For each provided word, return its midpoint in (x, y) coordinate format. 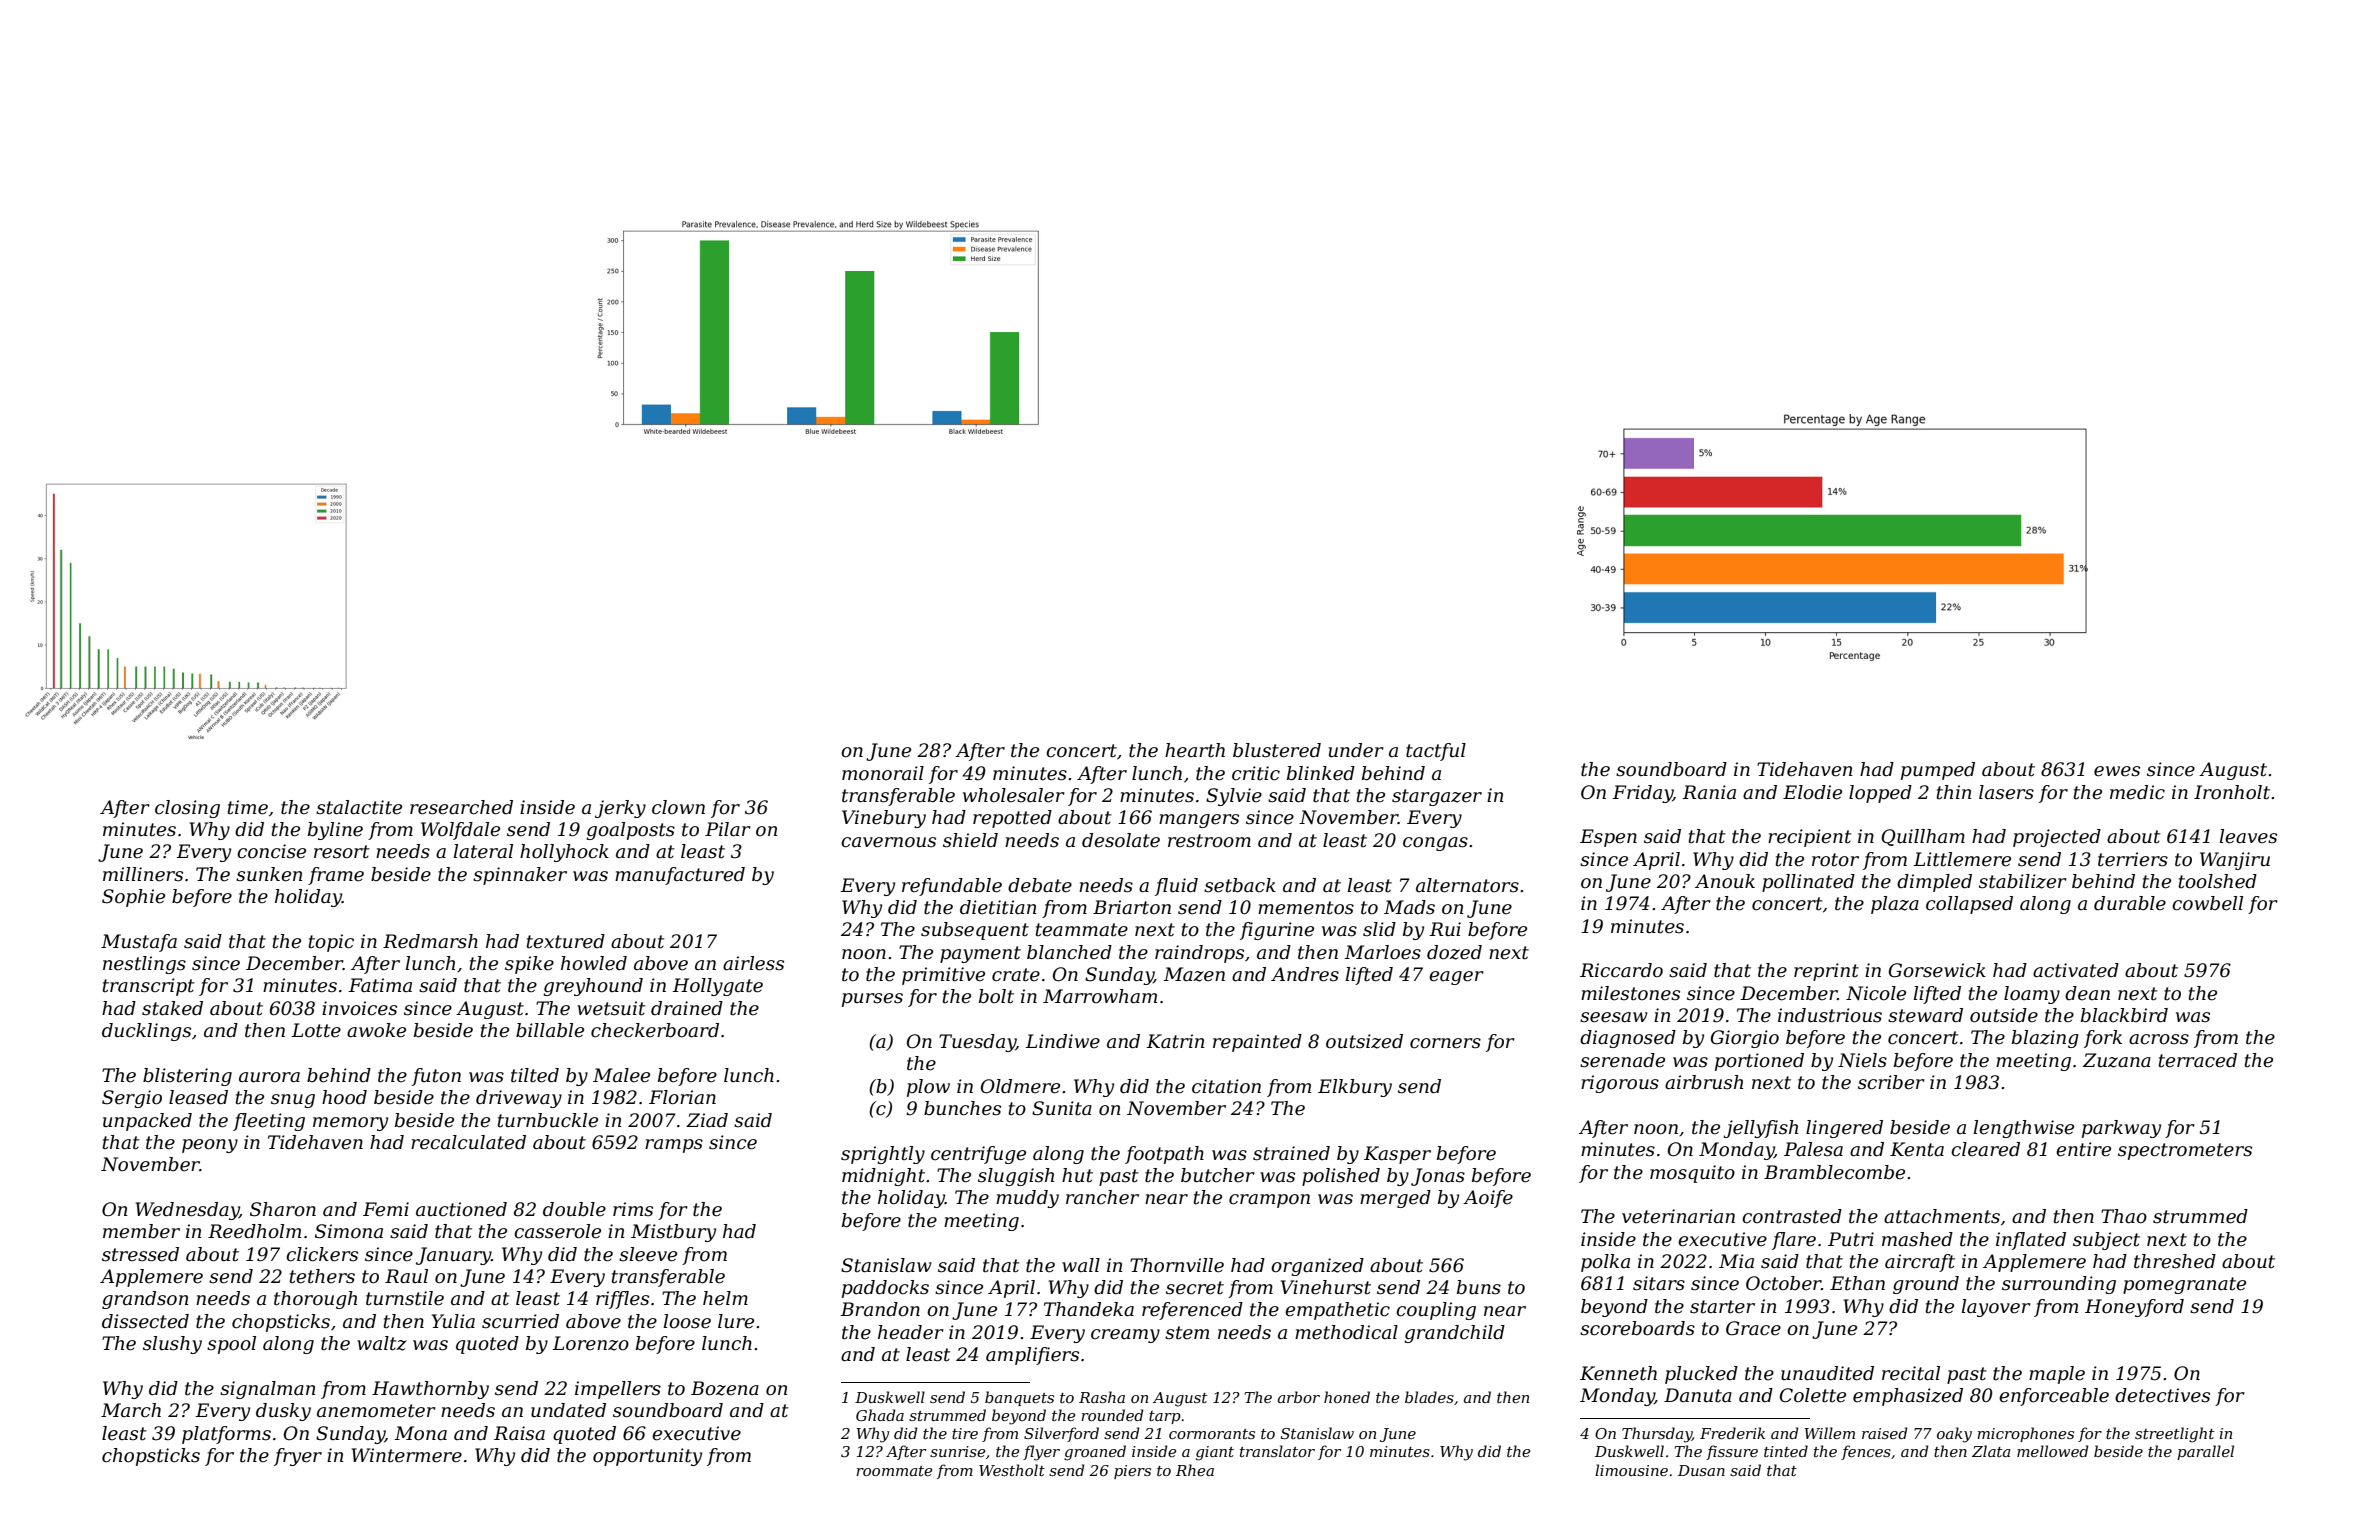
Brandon (880, 1309)
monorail (883, 773)
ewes (2117, 771)
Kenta (1917, 1149)
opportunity (647, 1457)
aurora (269, 1077)
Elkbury (1355, 1088)
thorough (315, 1300)
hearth (1195, 750)
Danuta (1698, 1395)
